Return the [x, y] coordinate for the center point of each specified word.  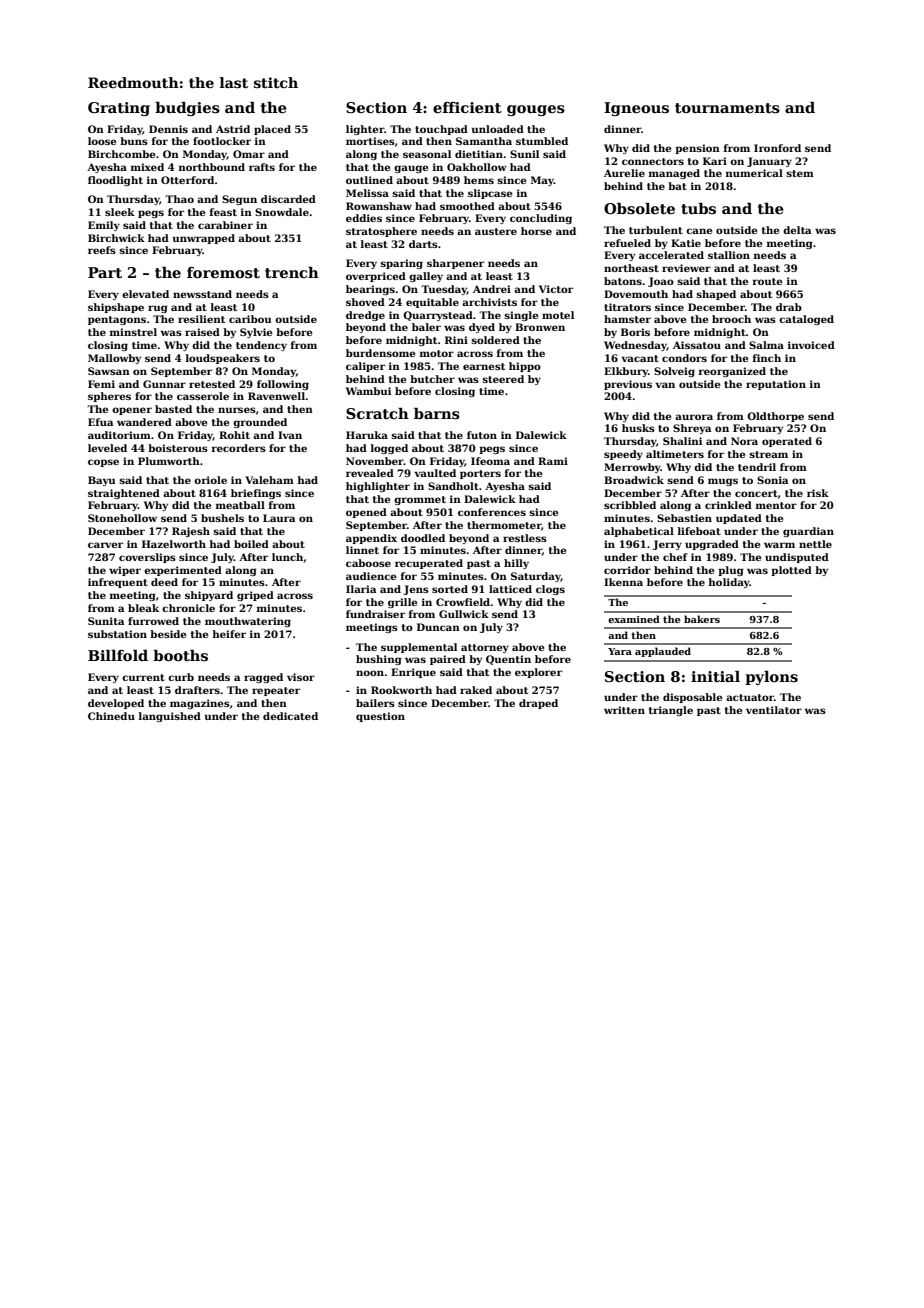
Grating [119, 109]
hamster [627, 319]
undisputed [797, 558]
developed [116, 704]
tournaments [727, 108]
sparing [401, 264]
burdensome [380, 353]
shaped [716, 295]
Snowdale [282, 212]
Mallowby [114, 359]
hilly [516, 564]
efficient [467, 107]
